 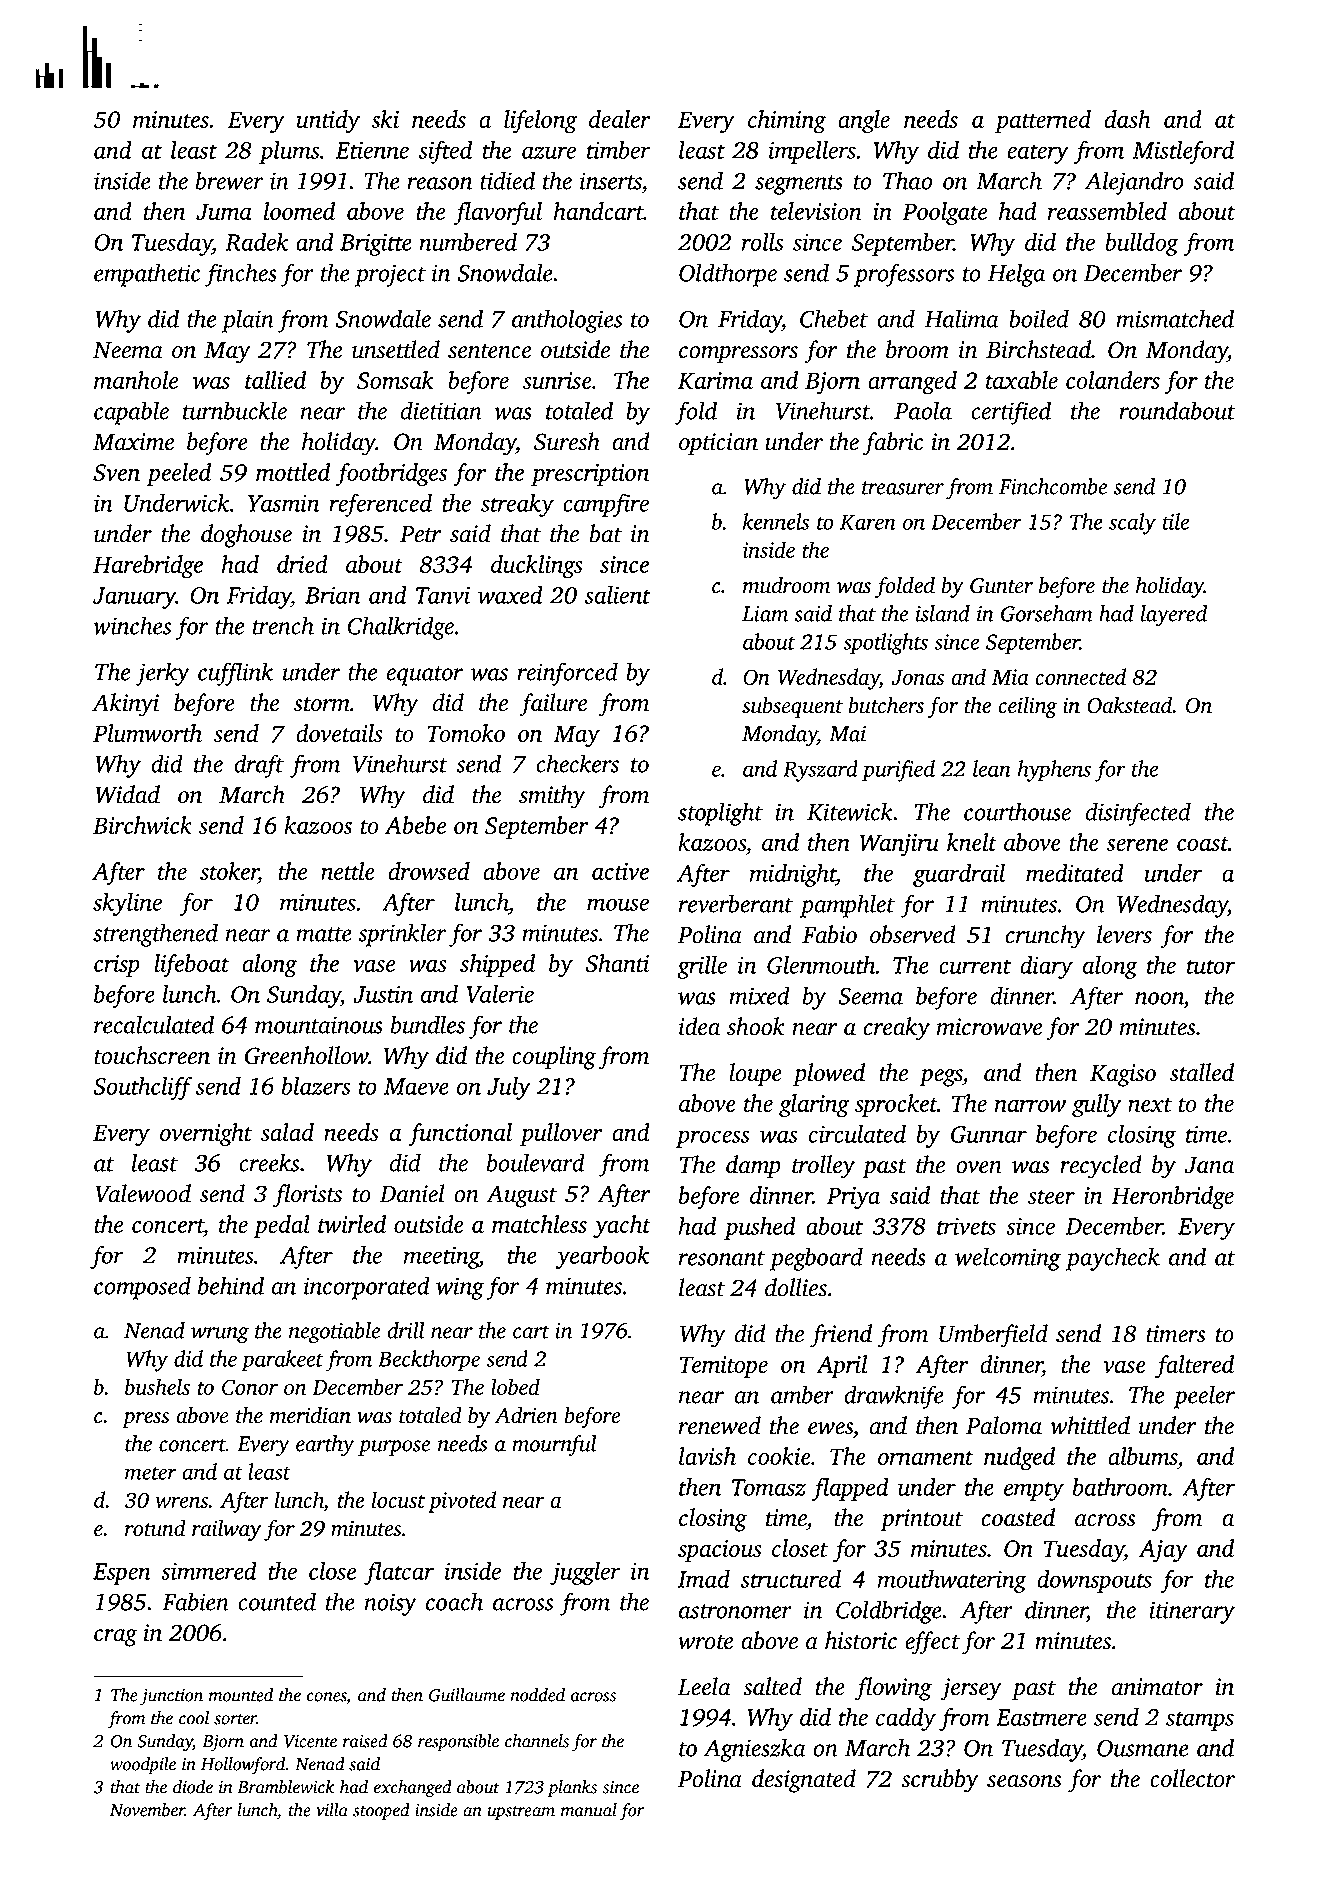 I want to click on Bramblewick, so click(x=286, y=1787).
